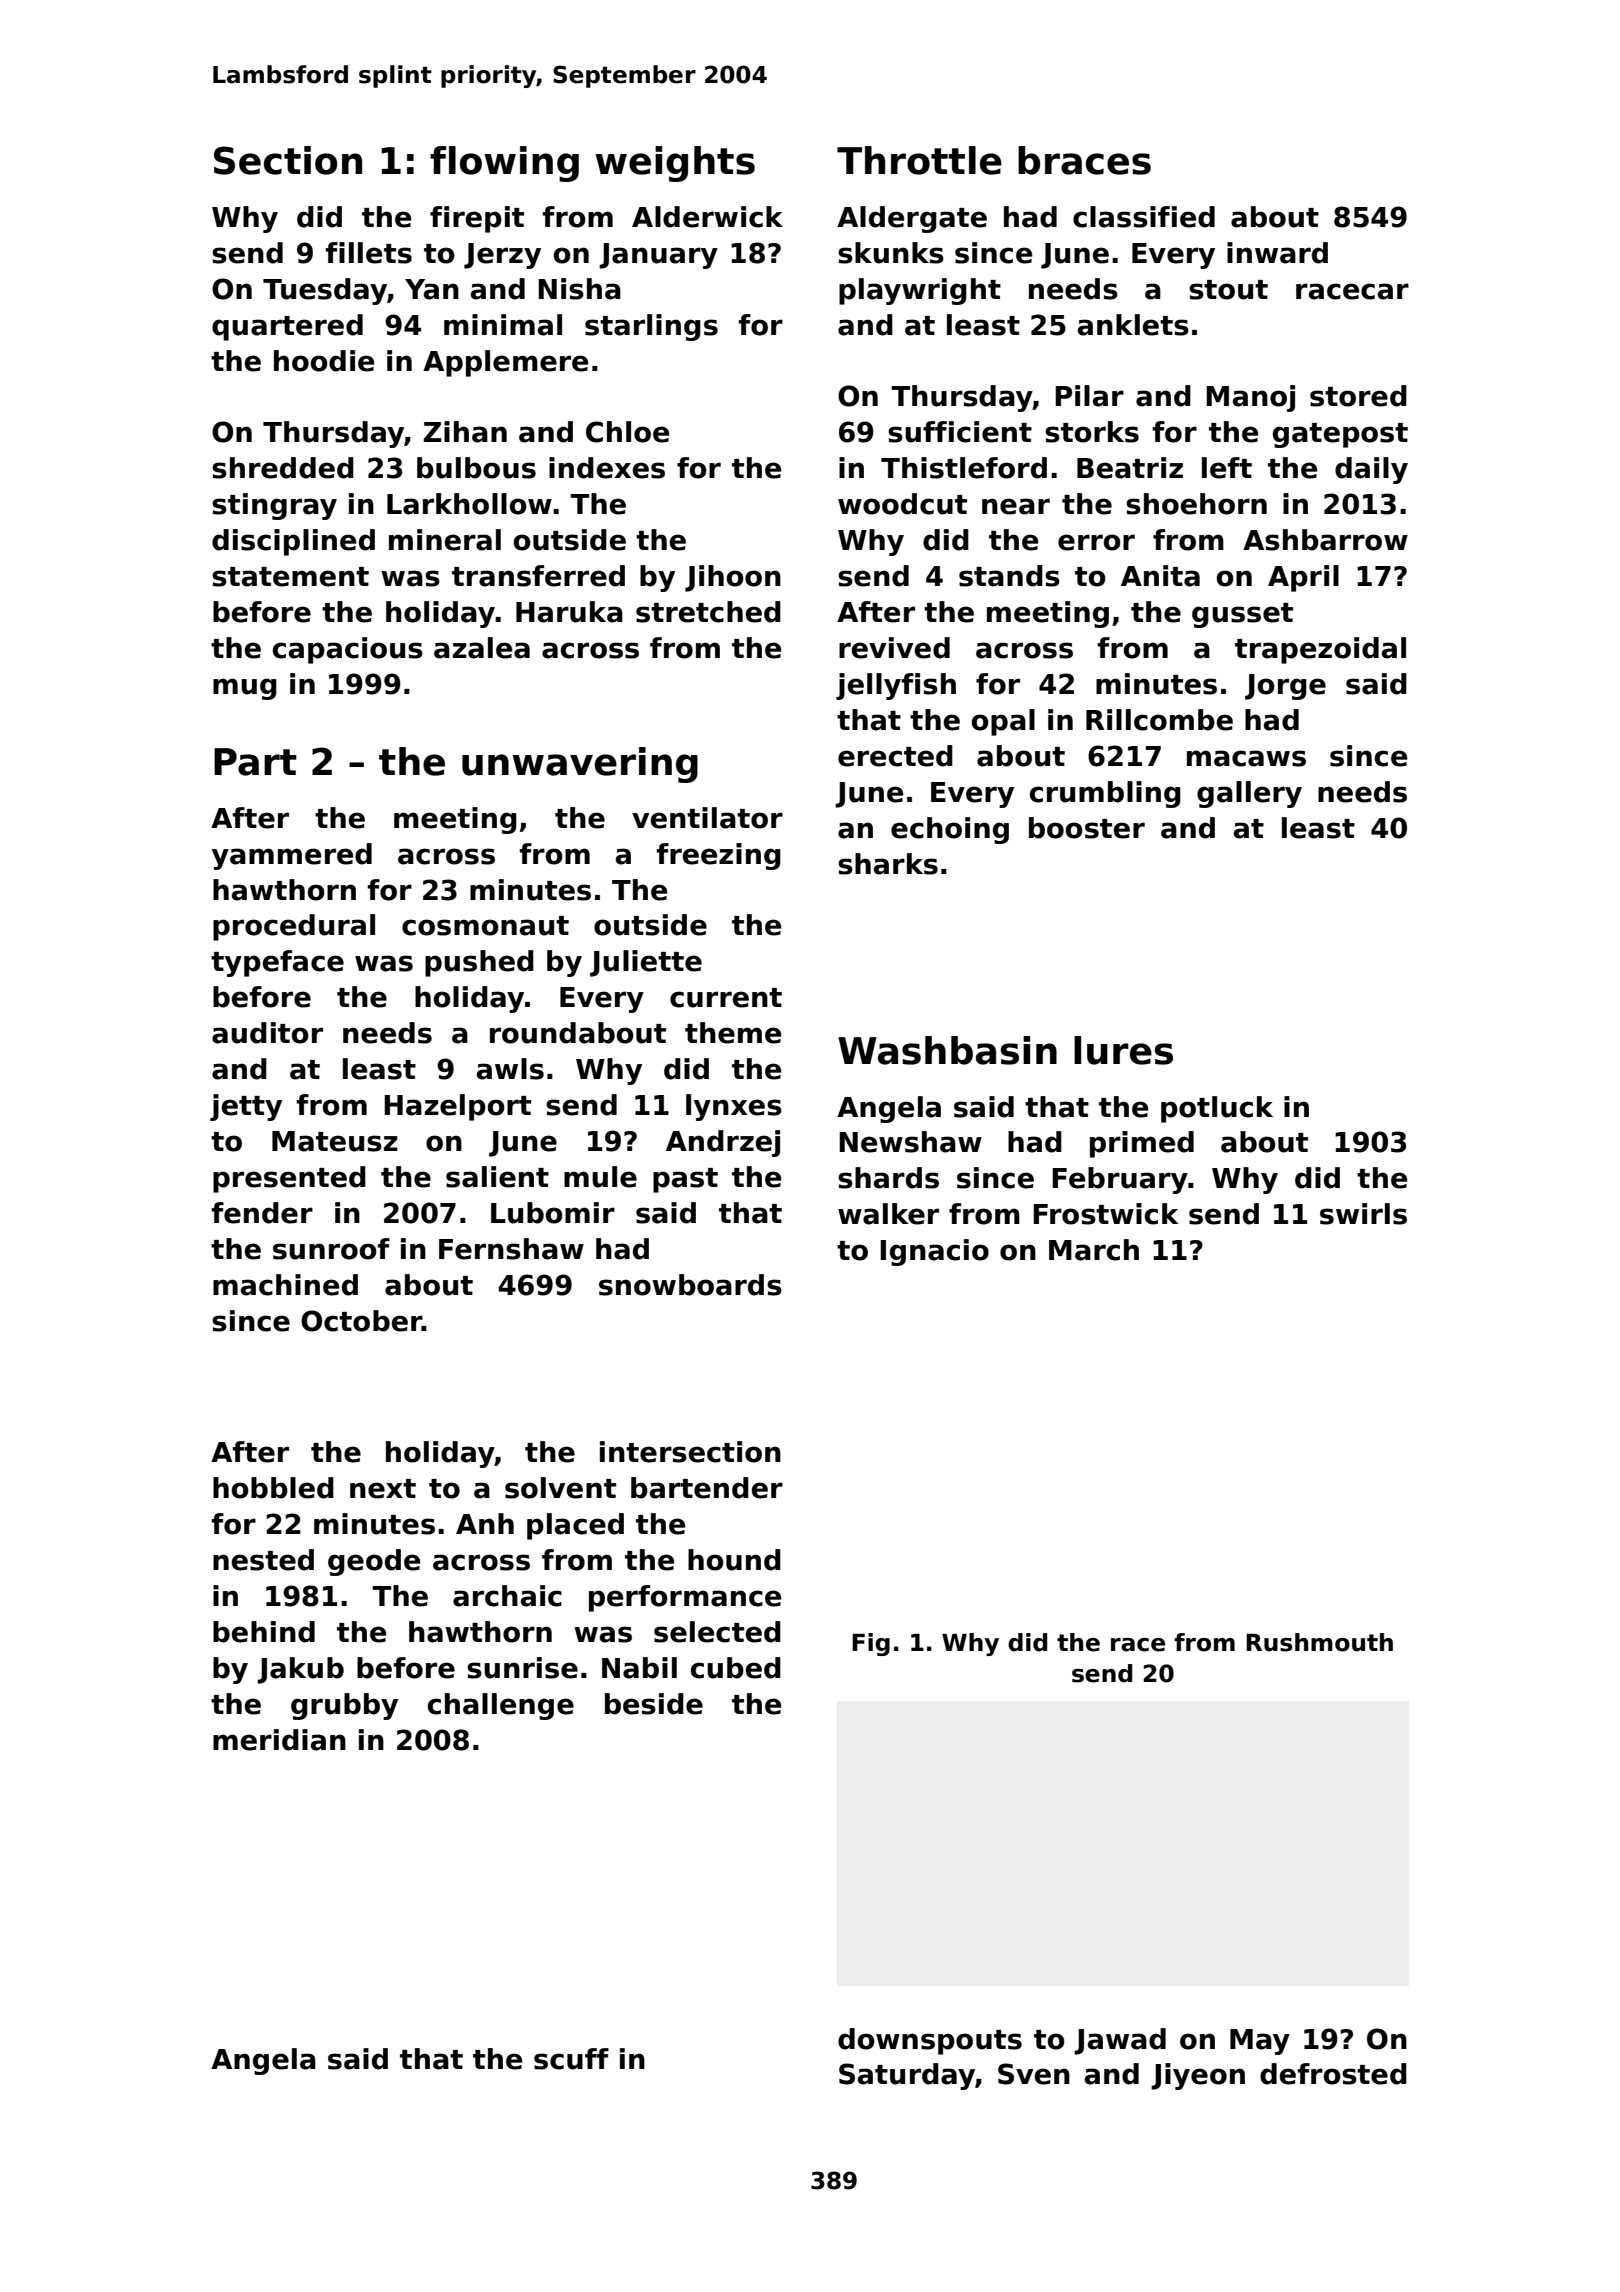  What do you see at coordinates (1246, 758) in the screenshot?
I see `macaws` at bounding box center [1246, 758].
